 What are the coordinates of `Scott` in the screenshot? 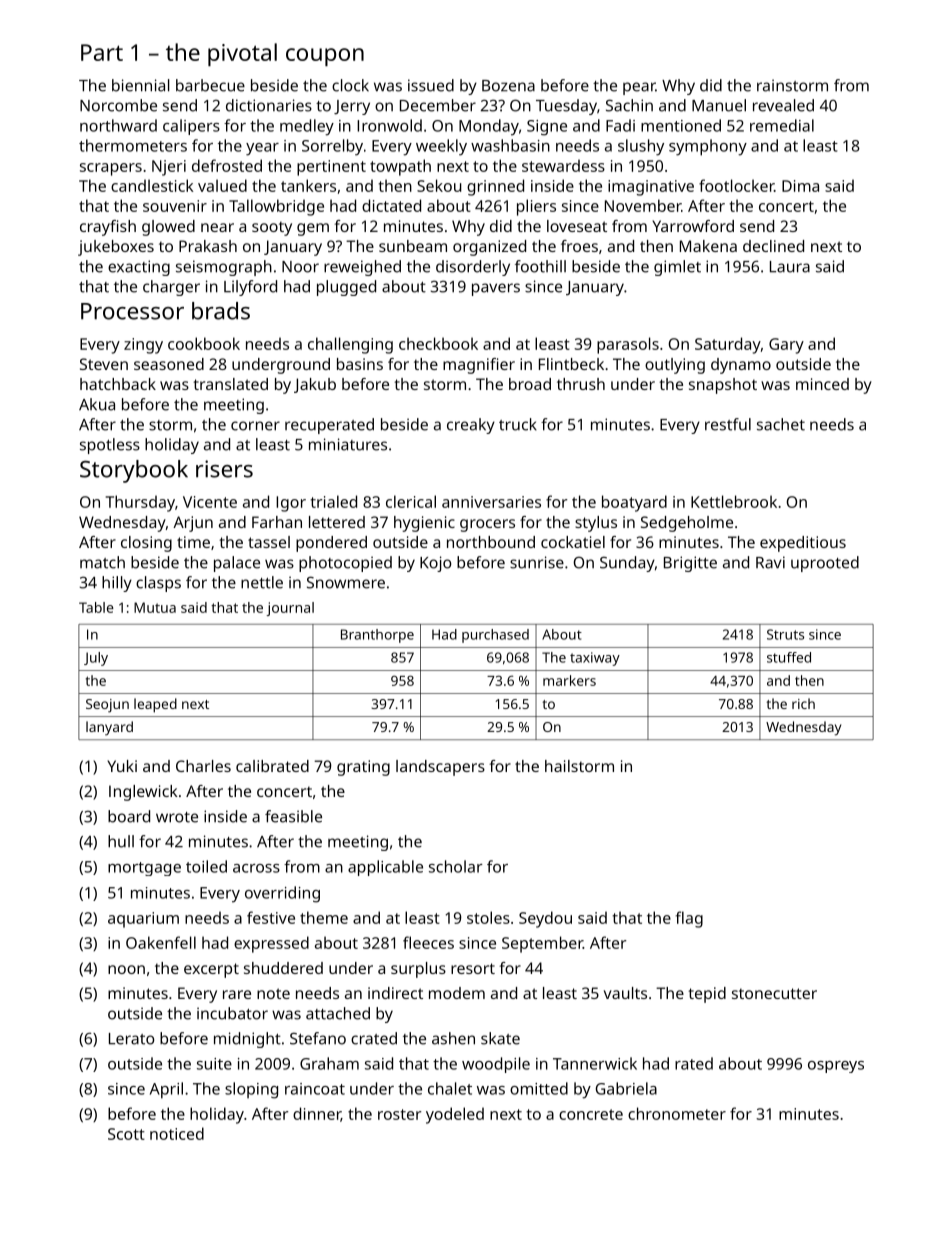 It's located at (126, 1134).
